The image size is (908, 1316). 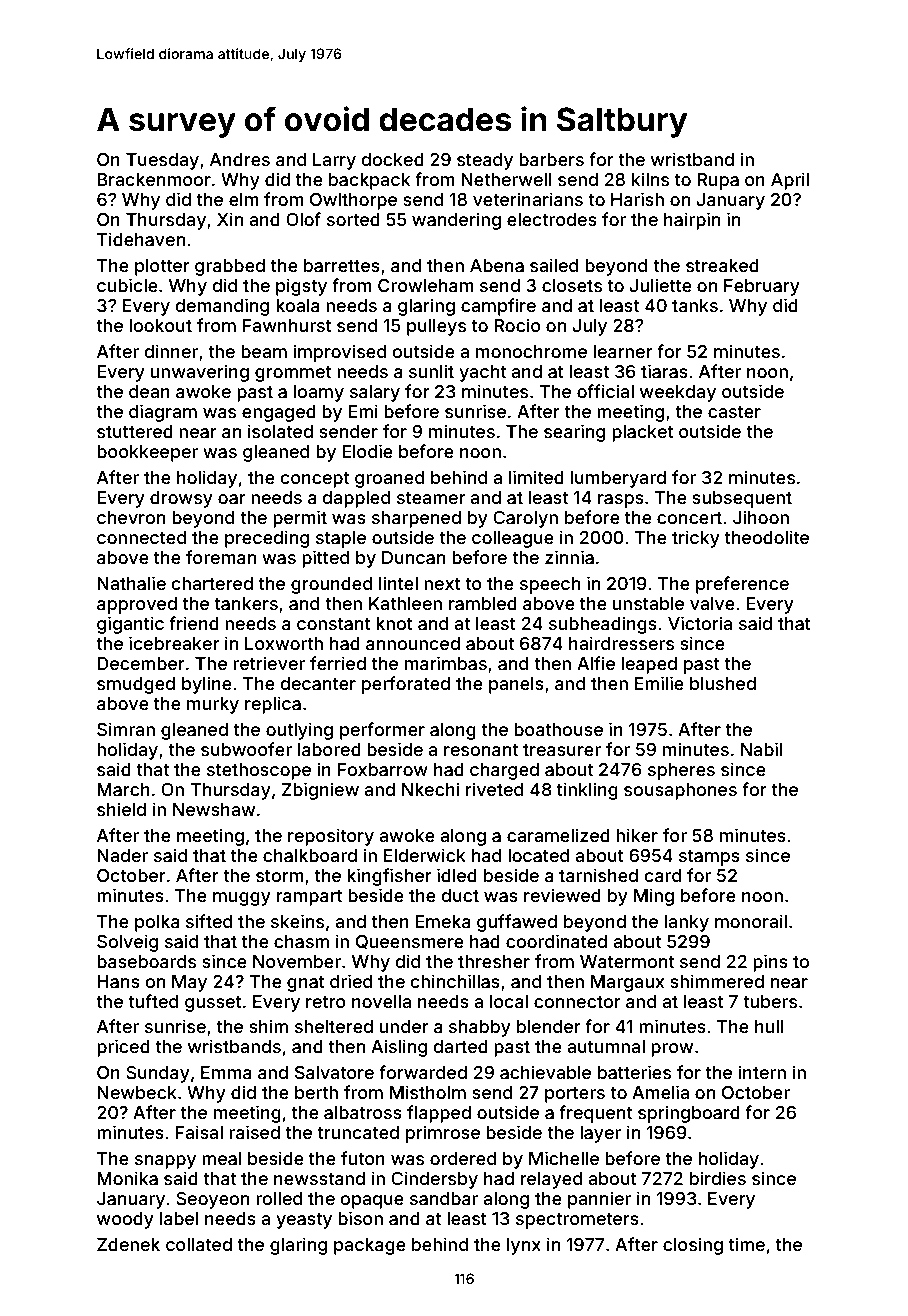 I want to click on tanks, so click(x=695, y=305).
